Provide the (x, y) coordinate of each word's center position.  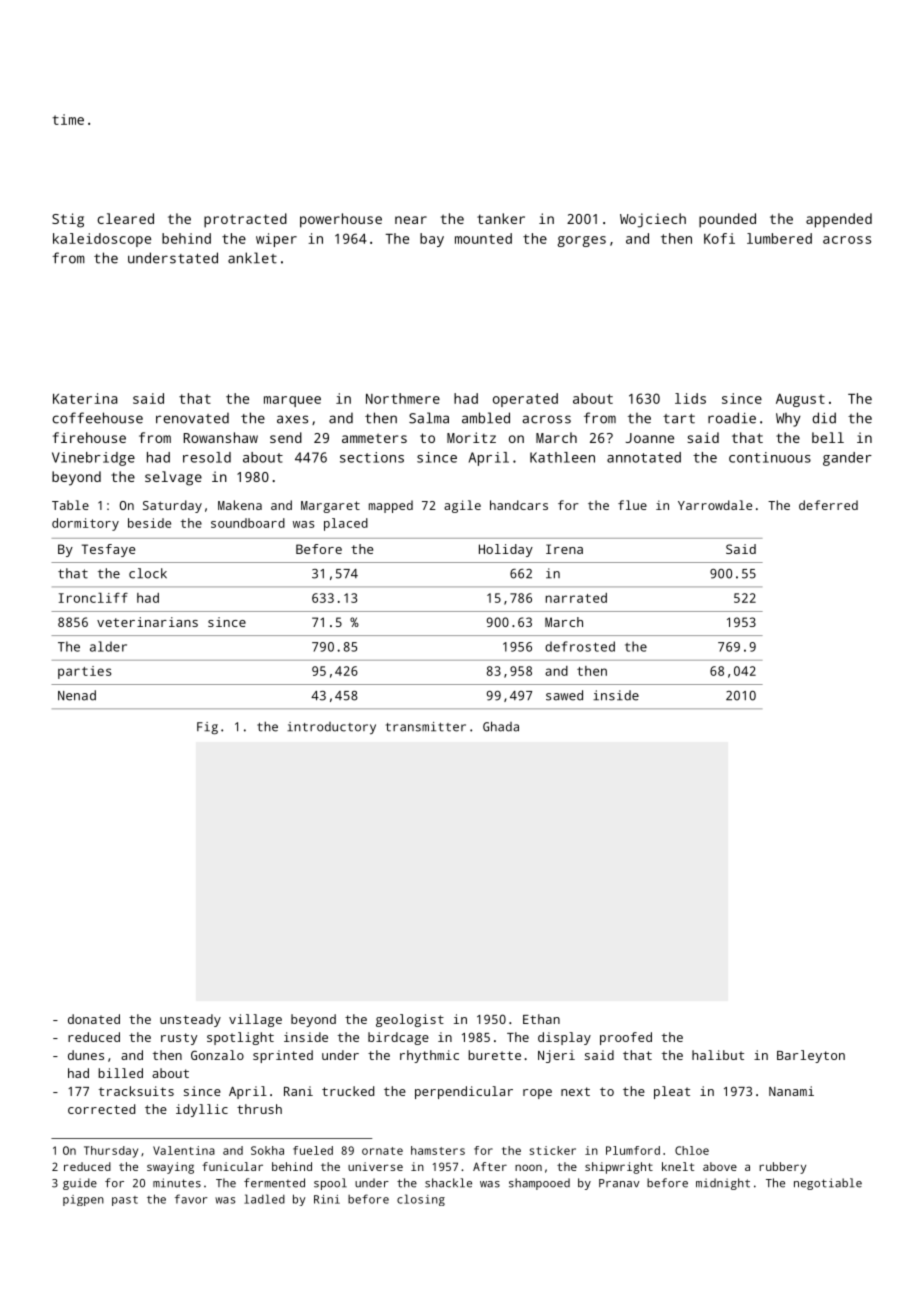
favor (191, 1199)
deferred (828, 505)
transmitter (426, 727)
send (286, 437)
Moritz (471, 437)
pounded (727, 220)
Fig (207, 728)
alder (108, 646)
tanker (501, 218)
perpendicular (464, 1092)
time (68, 119)
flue (632, 505)
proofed (626, 1038)
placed (346, 524)
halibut (718, 1055)
